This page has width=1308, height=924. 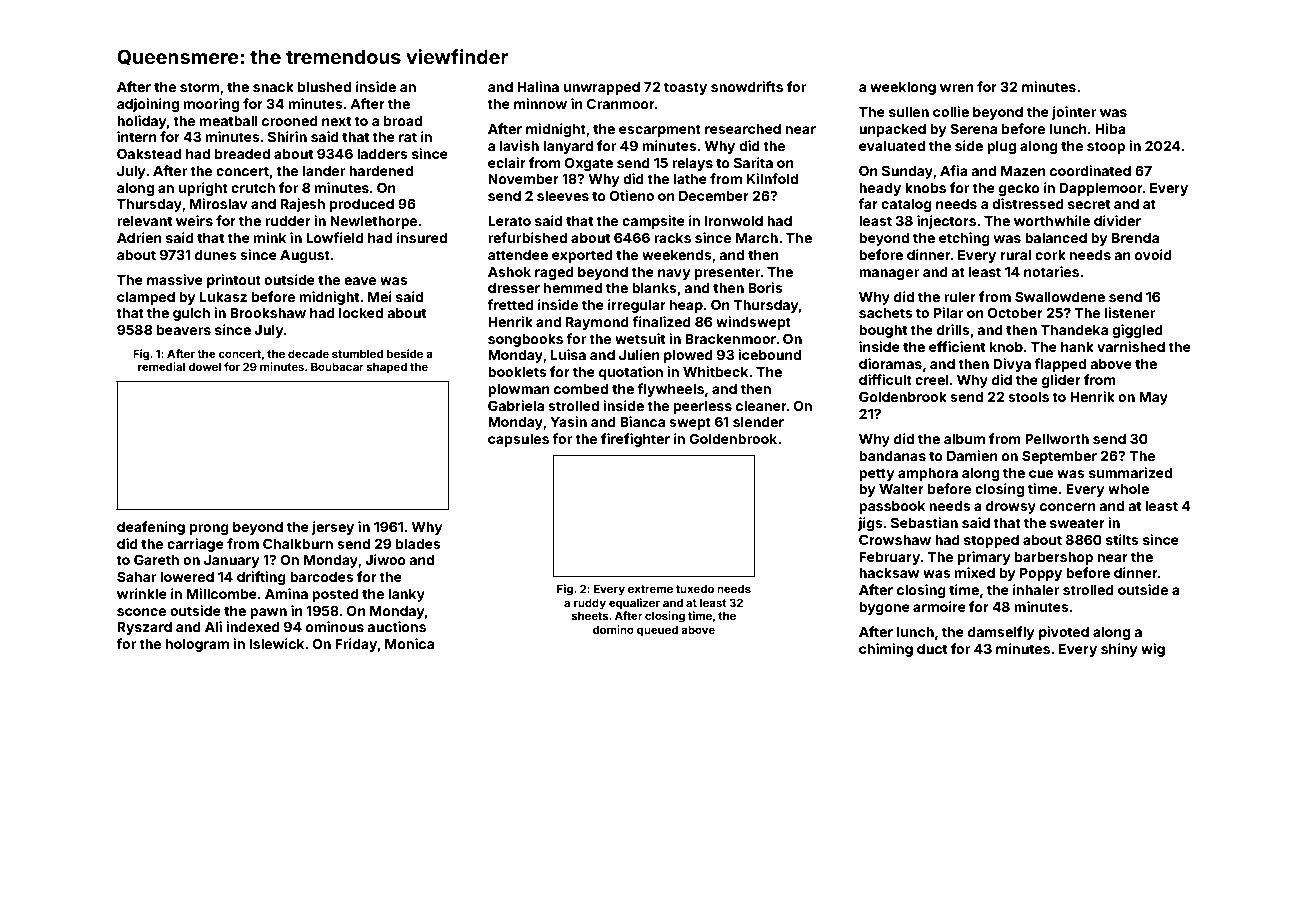 I want to click on Friday, so click(x=356, y=645).
